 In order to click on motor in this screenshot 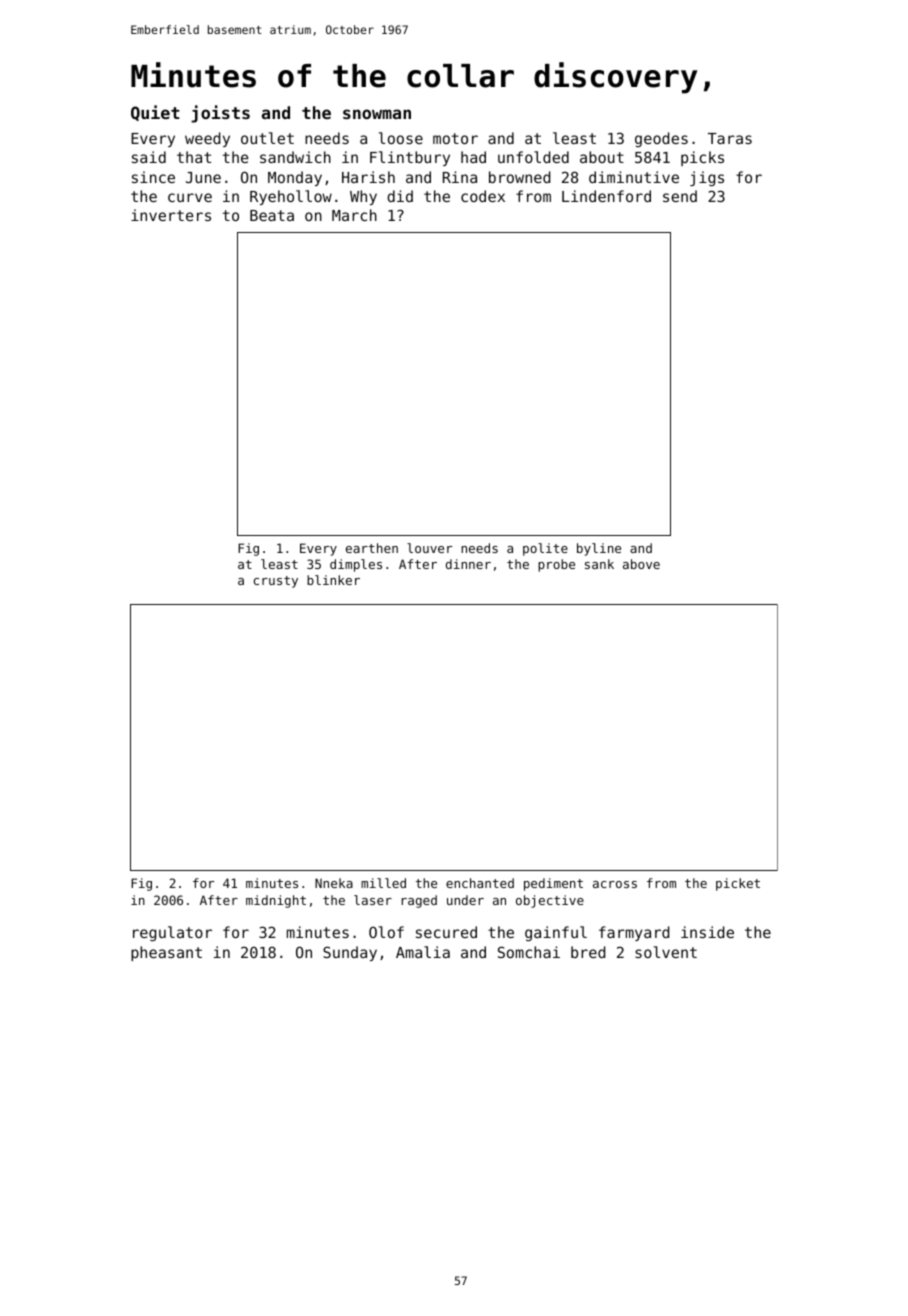, I will do `click(455, 138)`.
